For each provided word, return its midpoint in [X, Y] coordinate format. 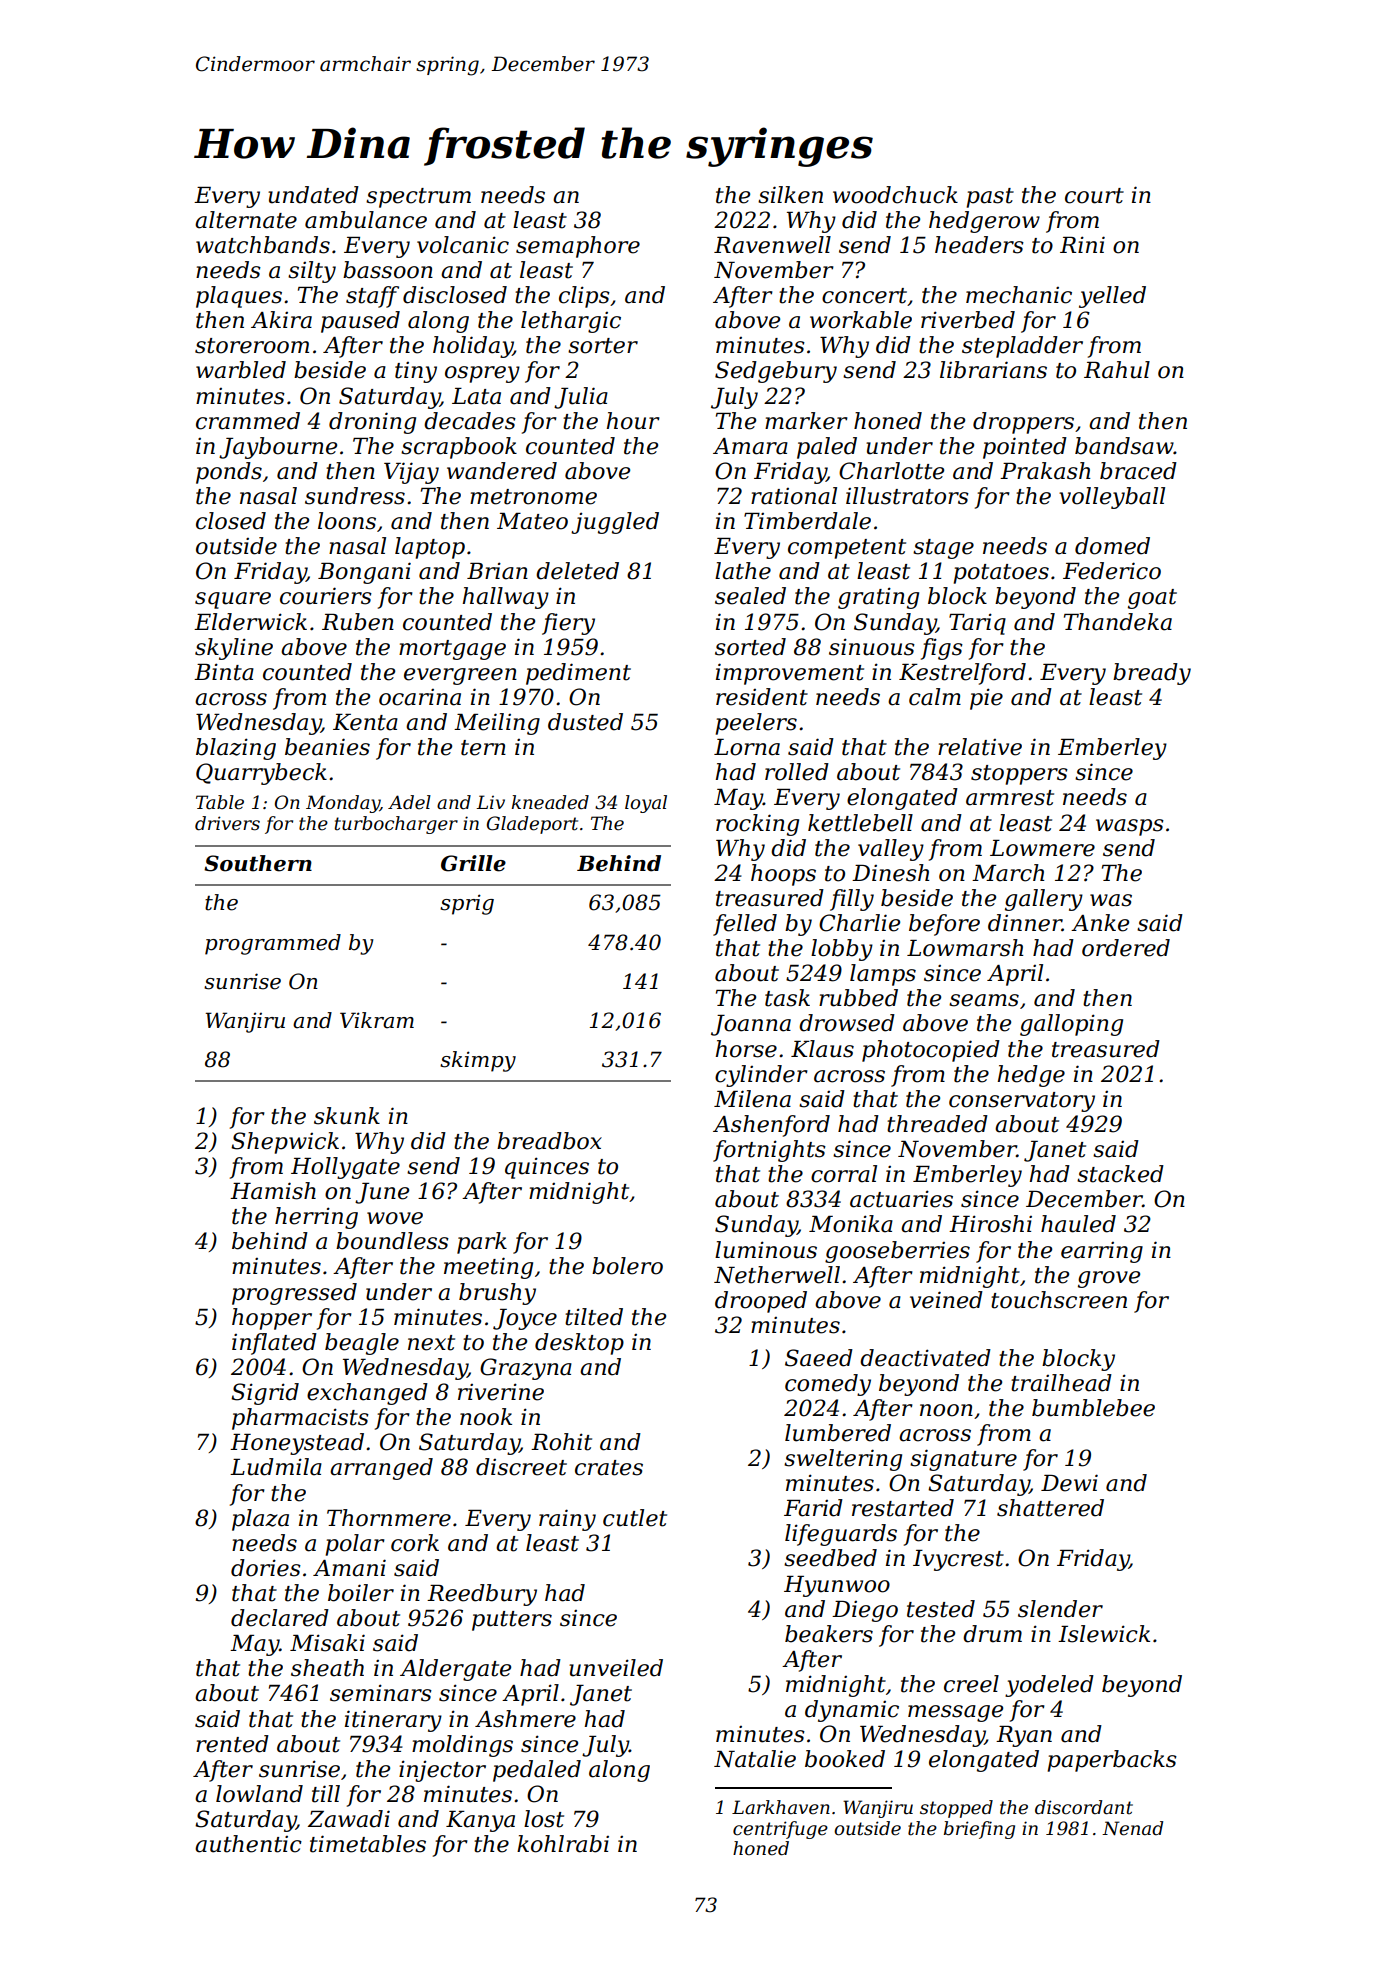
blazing [236, 749]
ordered [1126, 948]
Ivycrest [958, 1560]
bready [1152, 674]
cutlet [635, 1518]
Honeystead [297, 1444]
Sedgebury [776, 372]
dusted [585, 722]
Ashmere [525, 1719]
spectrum [418, 198]
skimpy [478, 1061]
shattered [1050, 1508]
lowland [259, 1794]
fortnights [769, 1151]
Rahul [1117, 370]
